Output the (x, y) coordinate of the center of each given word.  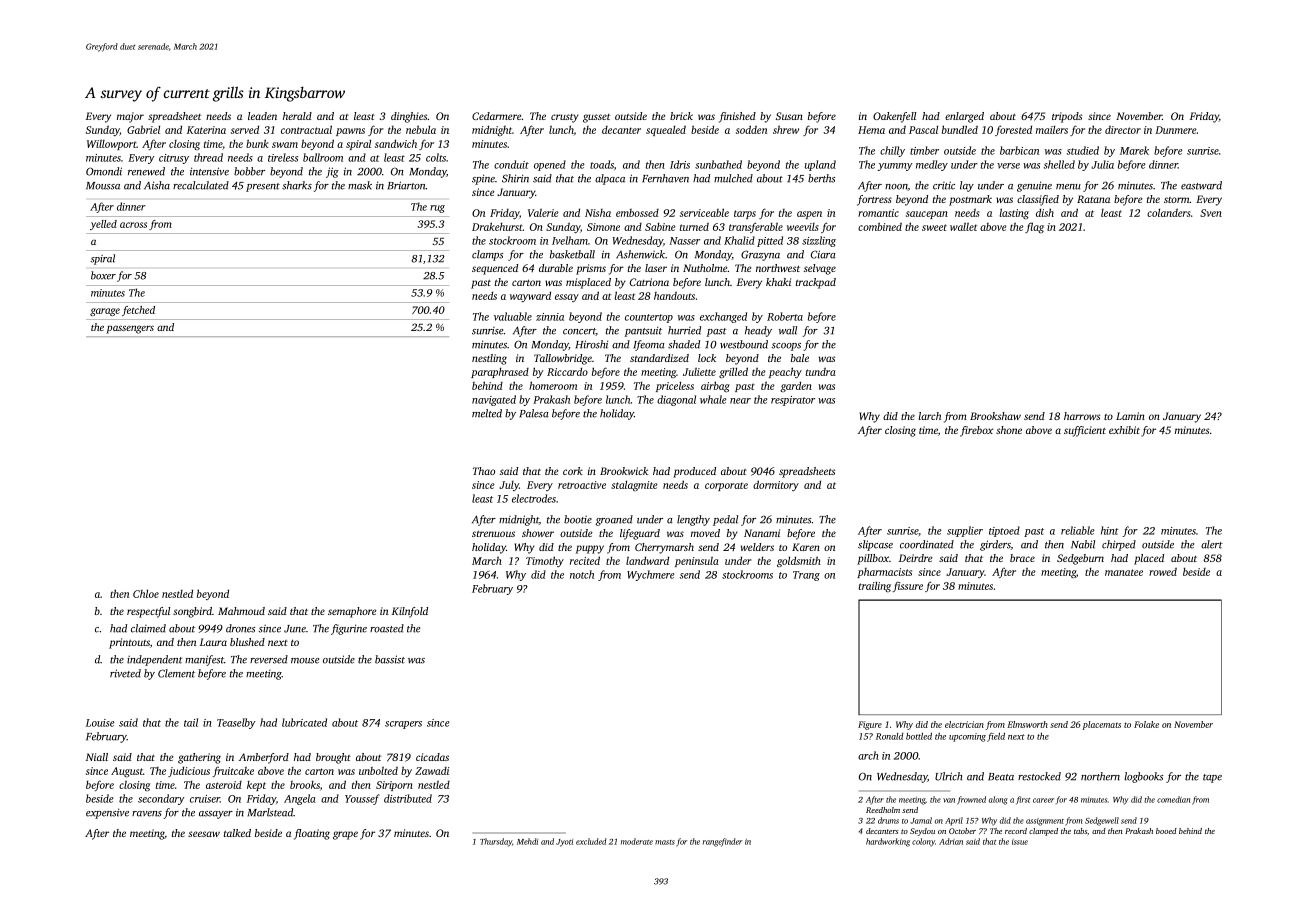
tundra (821, 372)
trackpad (816, 283)
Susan (789, 116)
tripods (1067, 117)
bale (800, 358)
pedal (725, 520)
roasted (387, 628)
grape (345, 835)
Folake (1146, 724)
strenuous (493, 533)
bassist (390, 659)
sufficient (1085, 431)
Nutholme (705, 268)
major (130, 117)
